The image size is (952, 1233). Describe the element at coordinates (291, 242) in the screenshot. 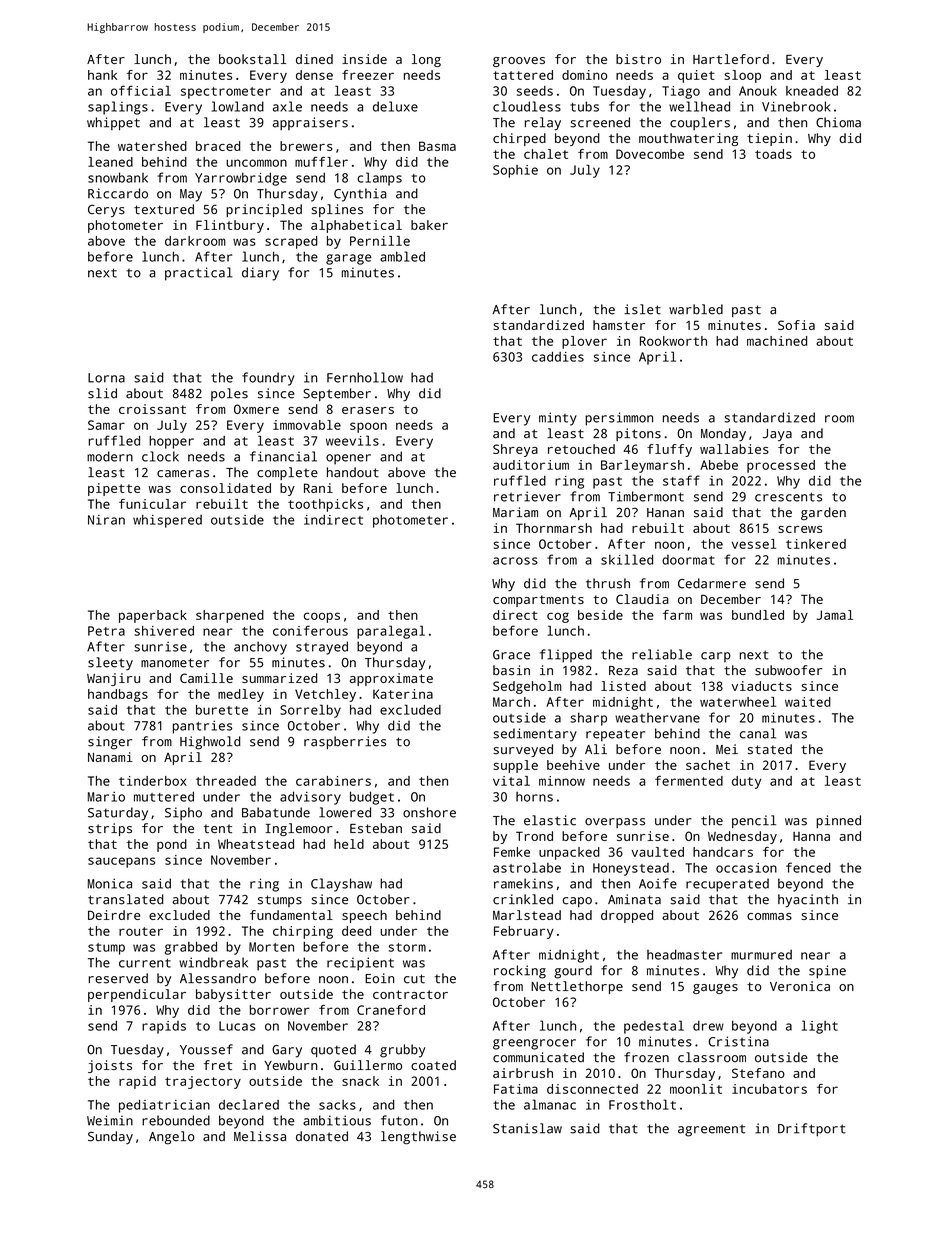

I see `scraped` at that location.
